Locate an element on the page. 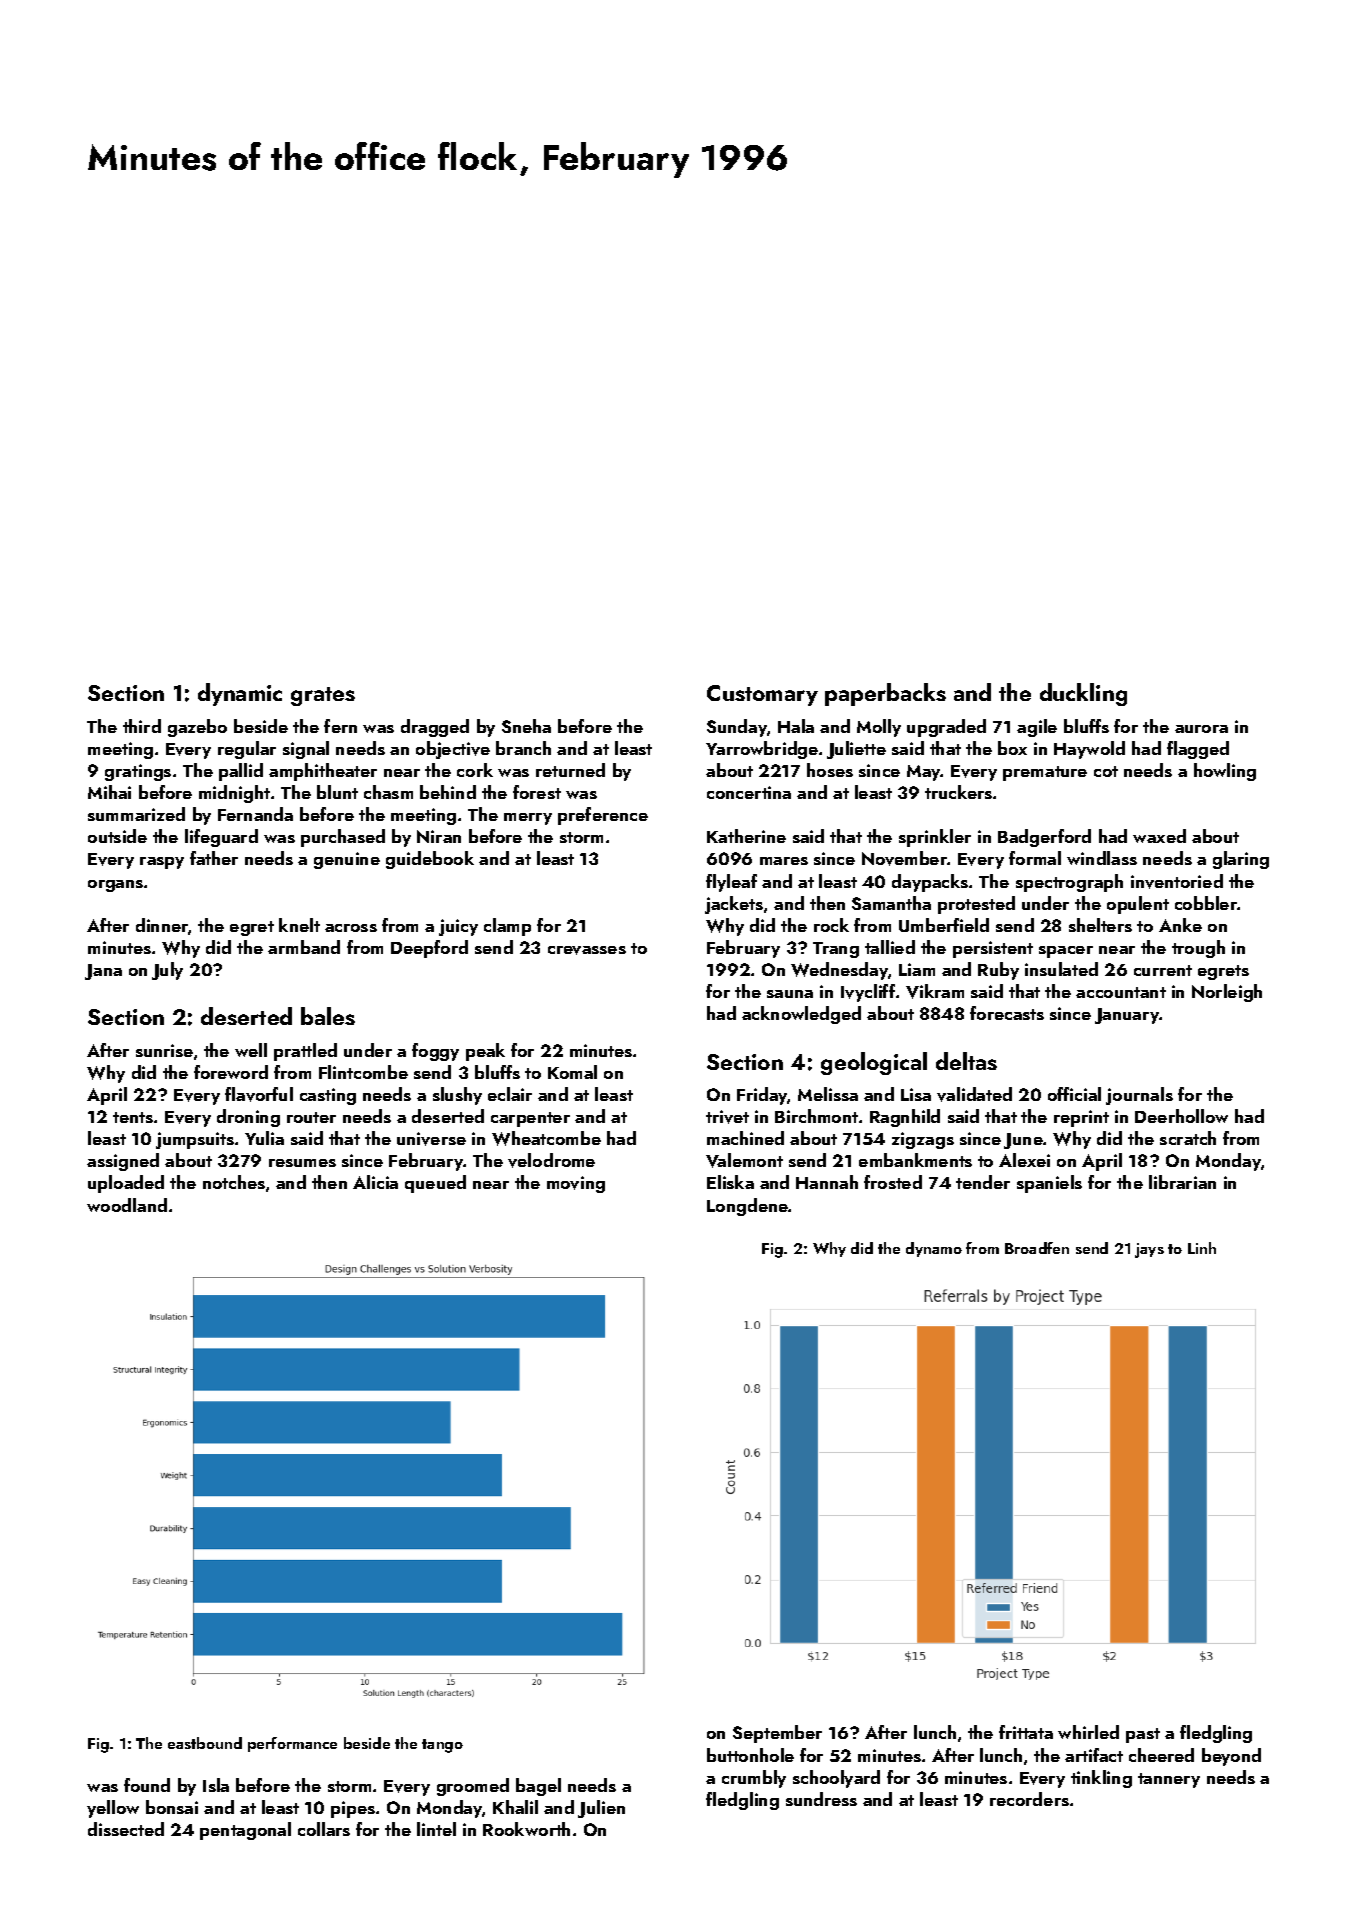 The width and height of the page is (1360, 1924). pentagonal is located at coordinates (245, 1831).
